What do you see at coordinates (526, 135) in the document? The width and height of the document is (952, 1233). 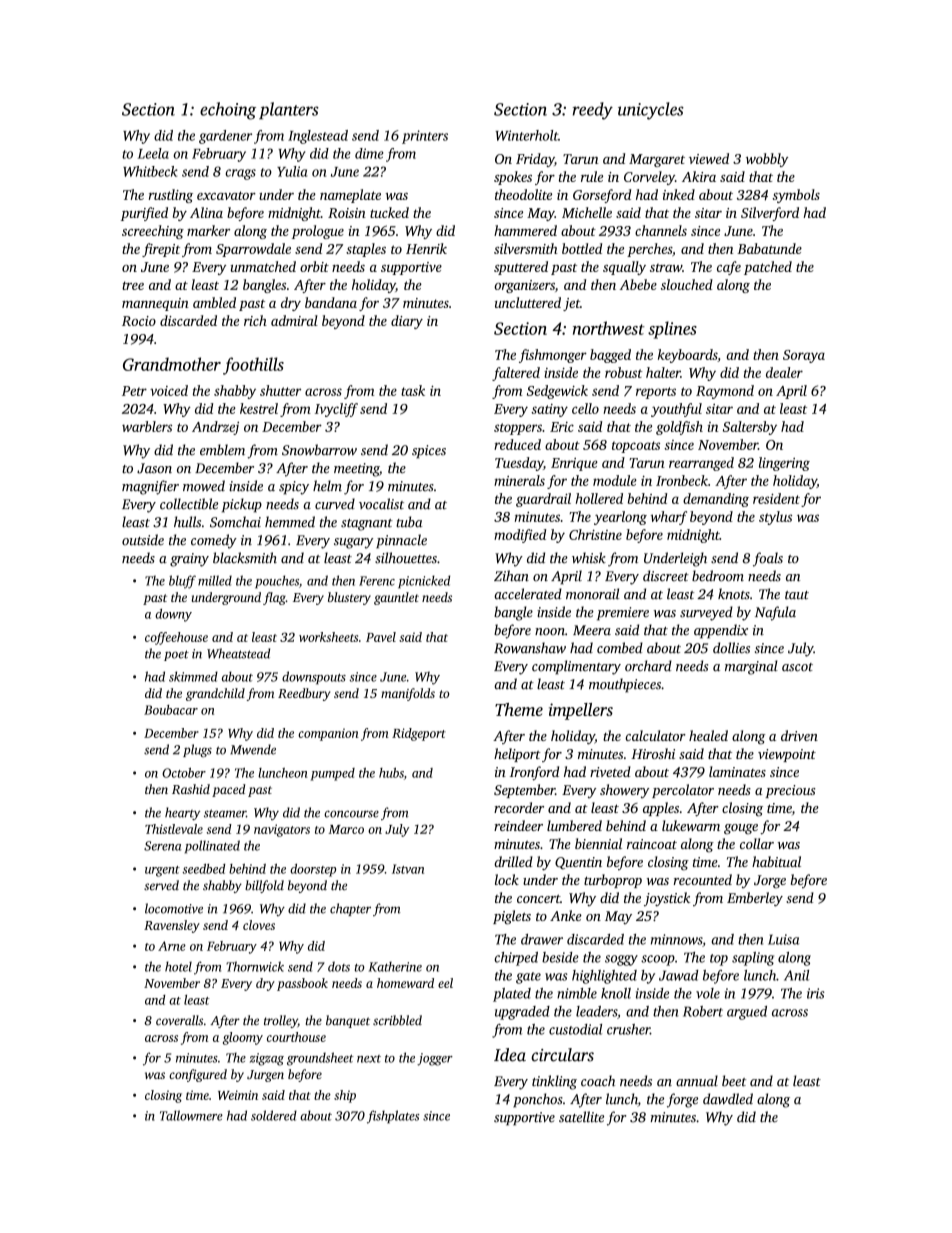 I see `Winterholt` at bounding box center [526, 135].
